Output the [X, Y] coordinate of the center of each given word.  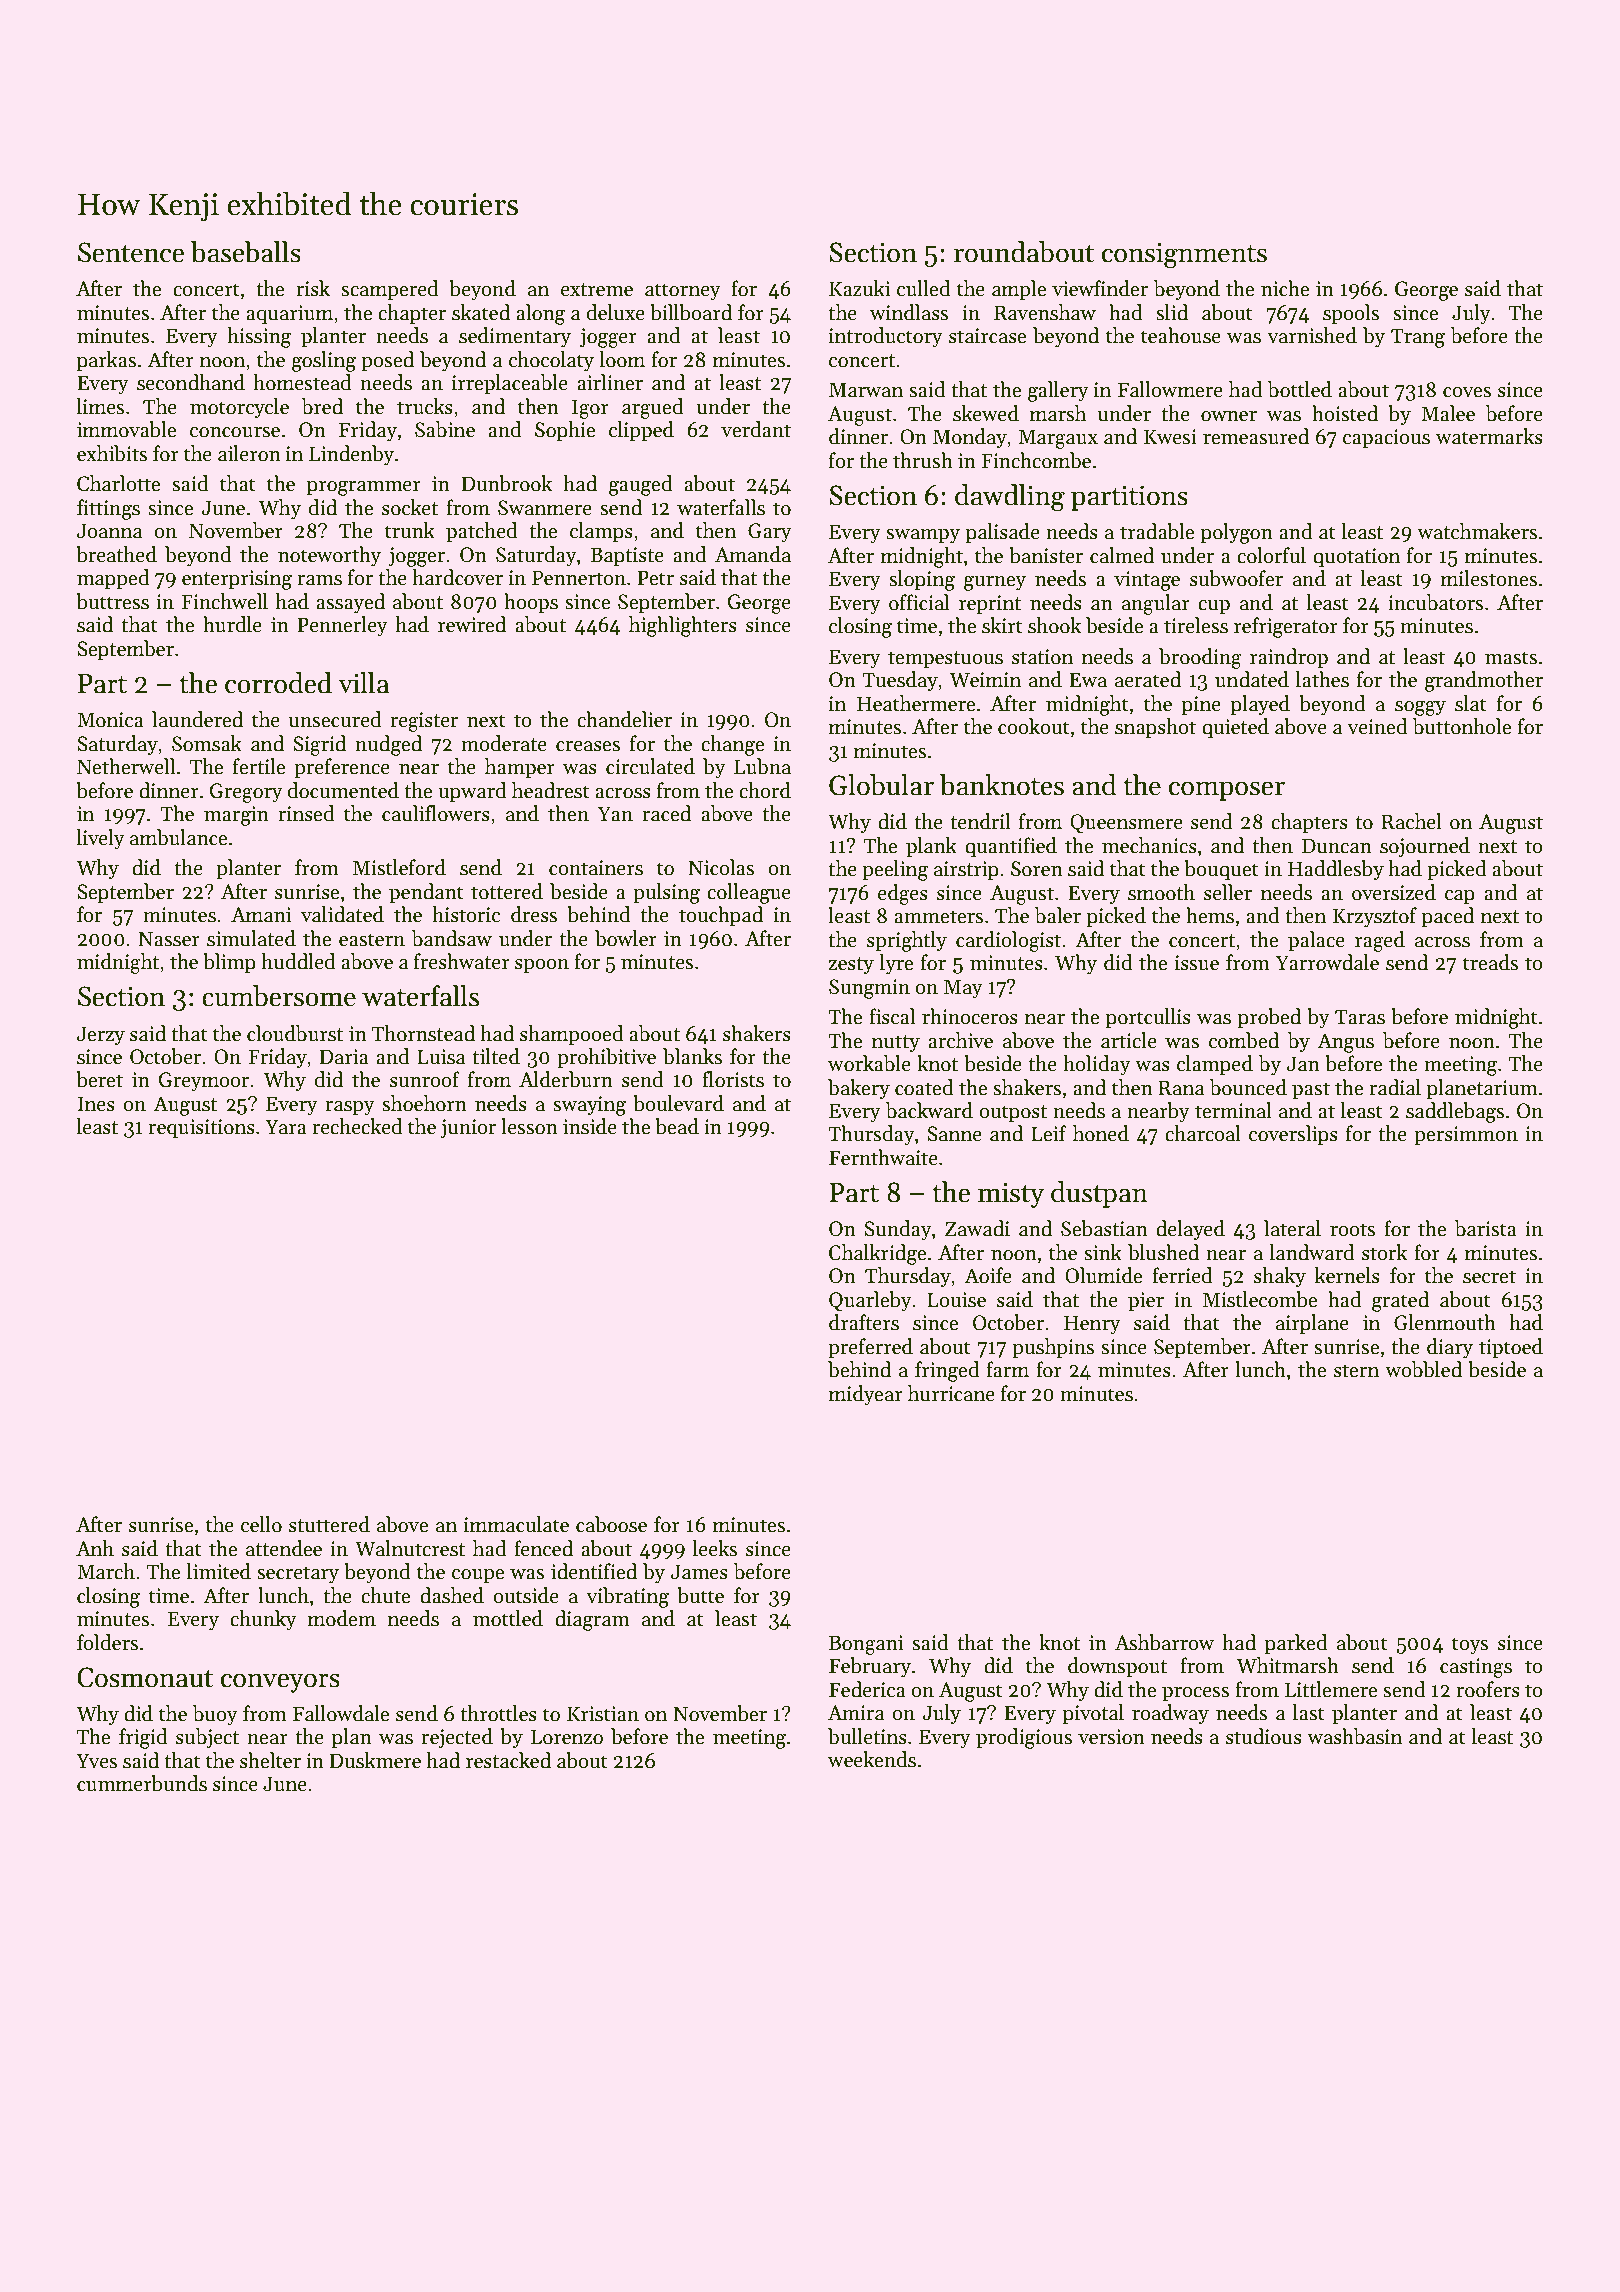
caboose [611, 1524]
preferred [870, 1348]
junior [468, 1129]
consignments [1184, 255]
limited [219, 1571]
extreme [597, 290]
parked [1296, 1644]
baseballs [246, 252]
